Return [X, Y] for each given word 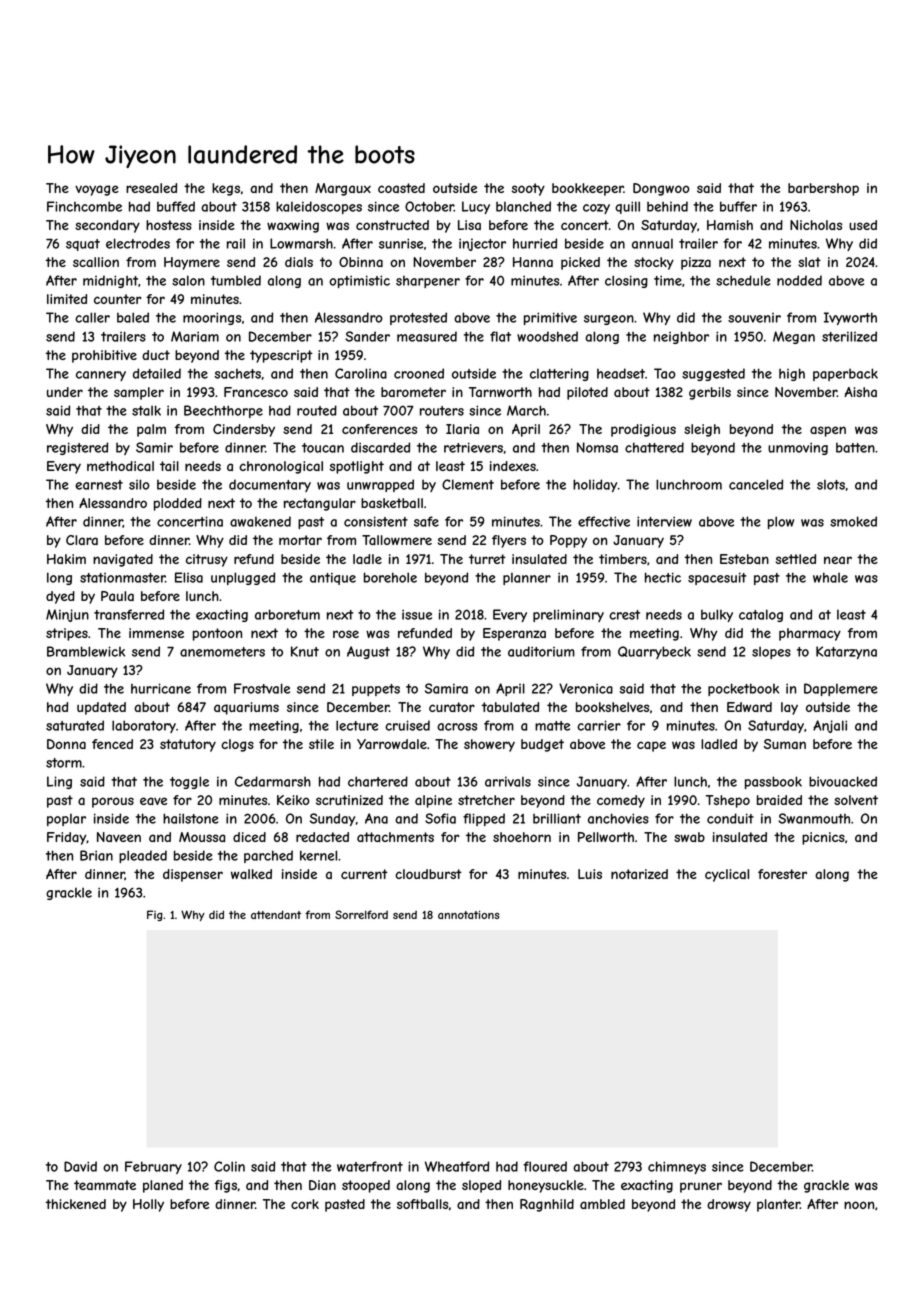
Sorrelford [361, 914]
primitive [550, 318]
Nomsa [597, 447]
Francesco [256, 392]
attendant [276, 914]
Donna [66, 744]
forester [782, 874]
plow [781, 522]
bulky [717, 615]
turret [487, 559]
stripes [67, 634]
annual [652, 244]
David [80, 1166]
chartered [378, 781]
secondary [107, 226]
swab [689, 837]
